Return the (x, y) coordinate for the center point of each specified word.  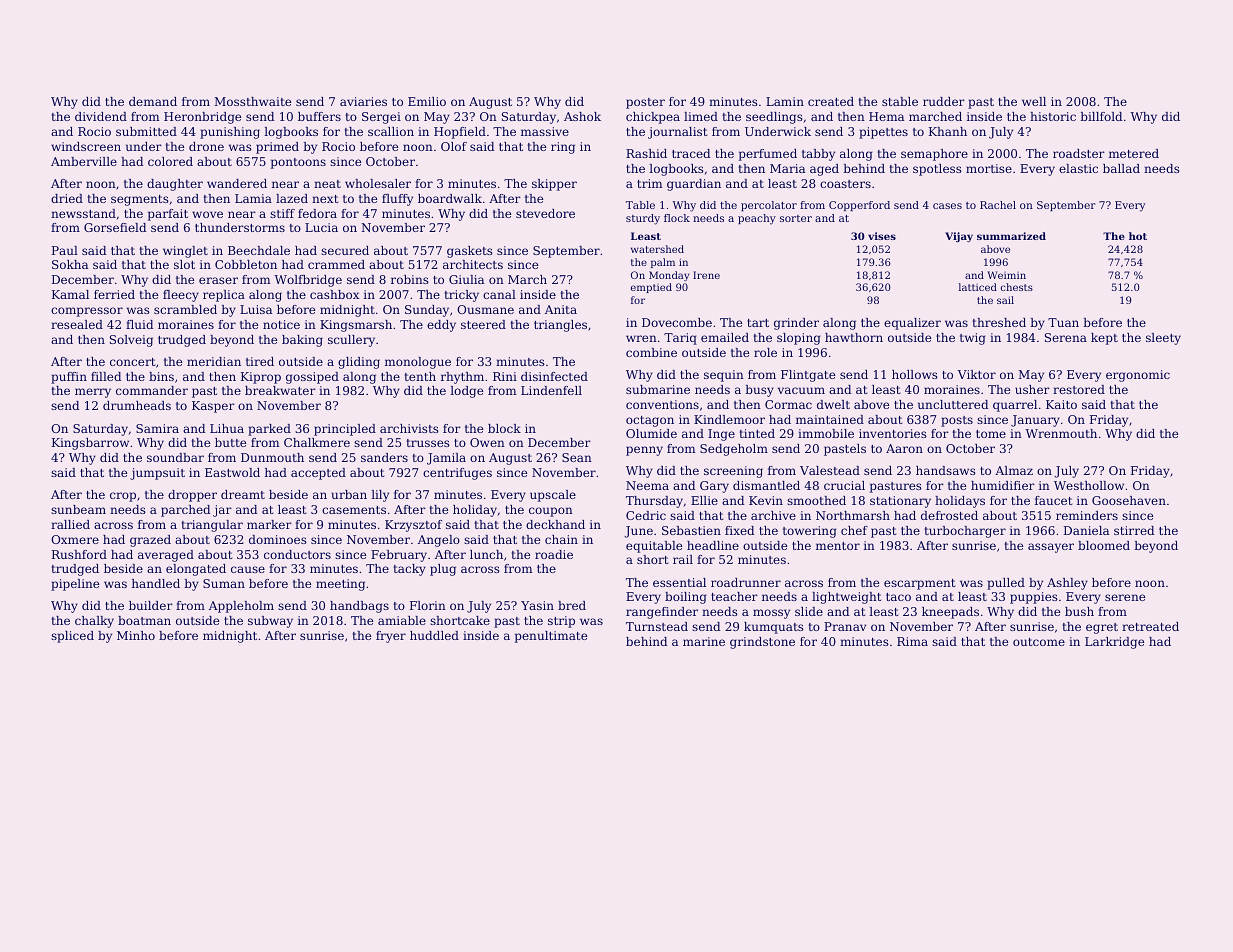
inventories (893, 433)
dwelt (833, 404)
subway (270, 622)
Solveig (131, 341)
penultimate (551, 637)
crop (123, 497)
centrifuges (457, 474)
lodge (466, 392)
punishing (230, 133)
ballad (1121, 168)
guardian (694, 185)
